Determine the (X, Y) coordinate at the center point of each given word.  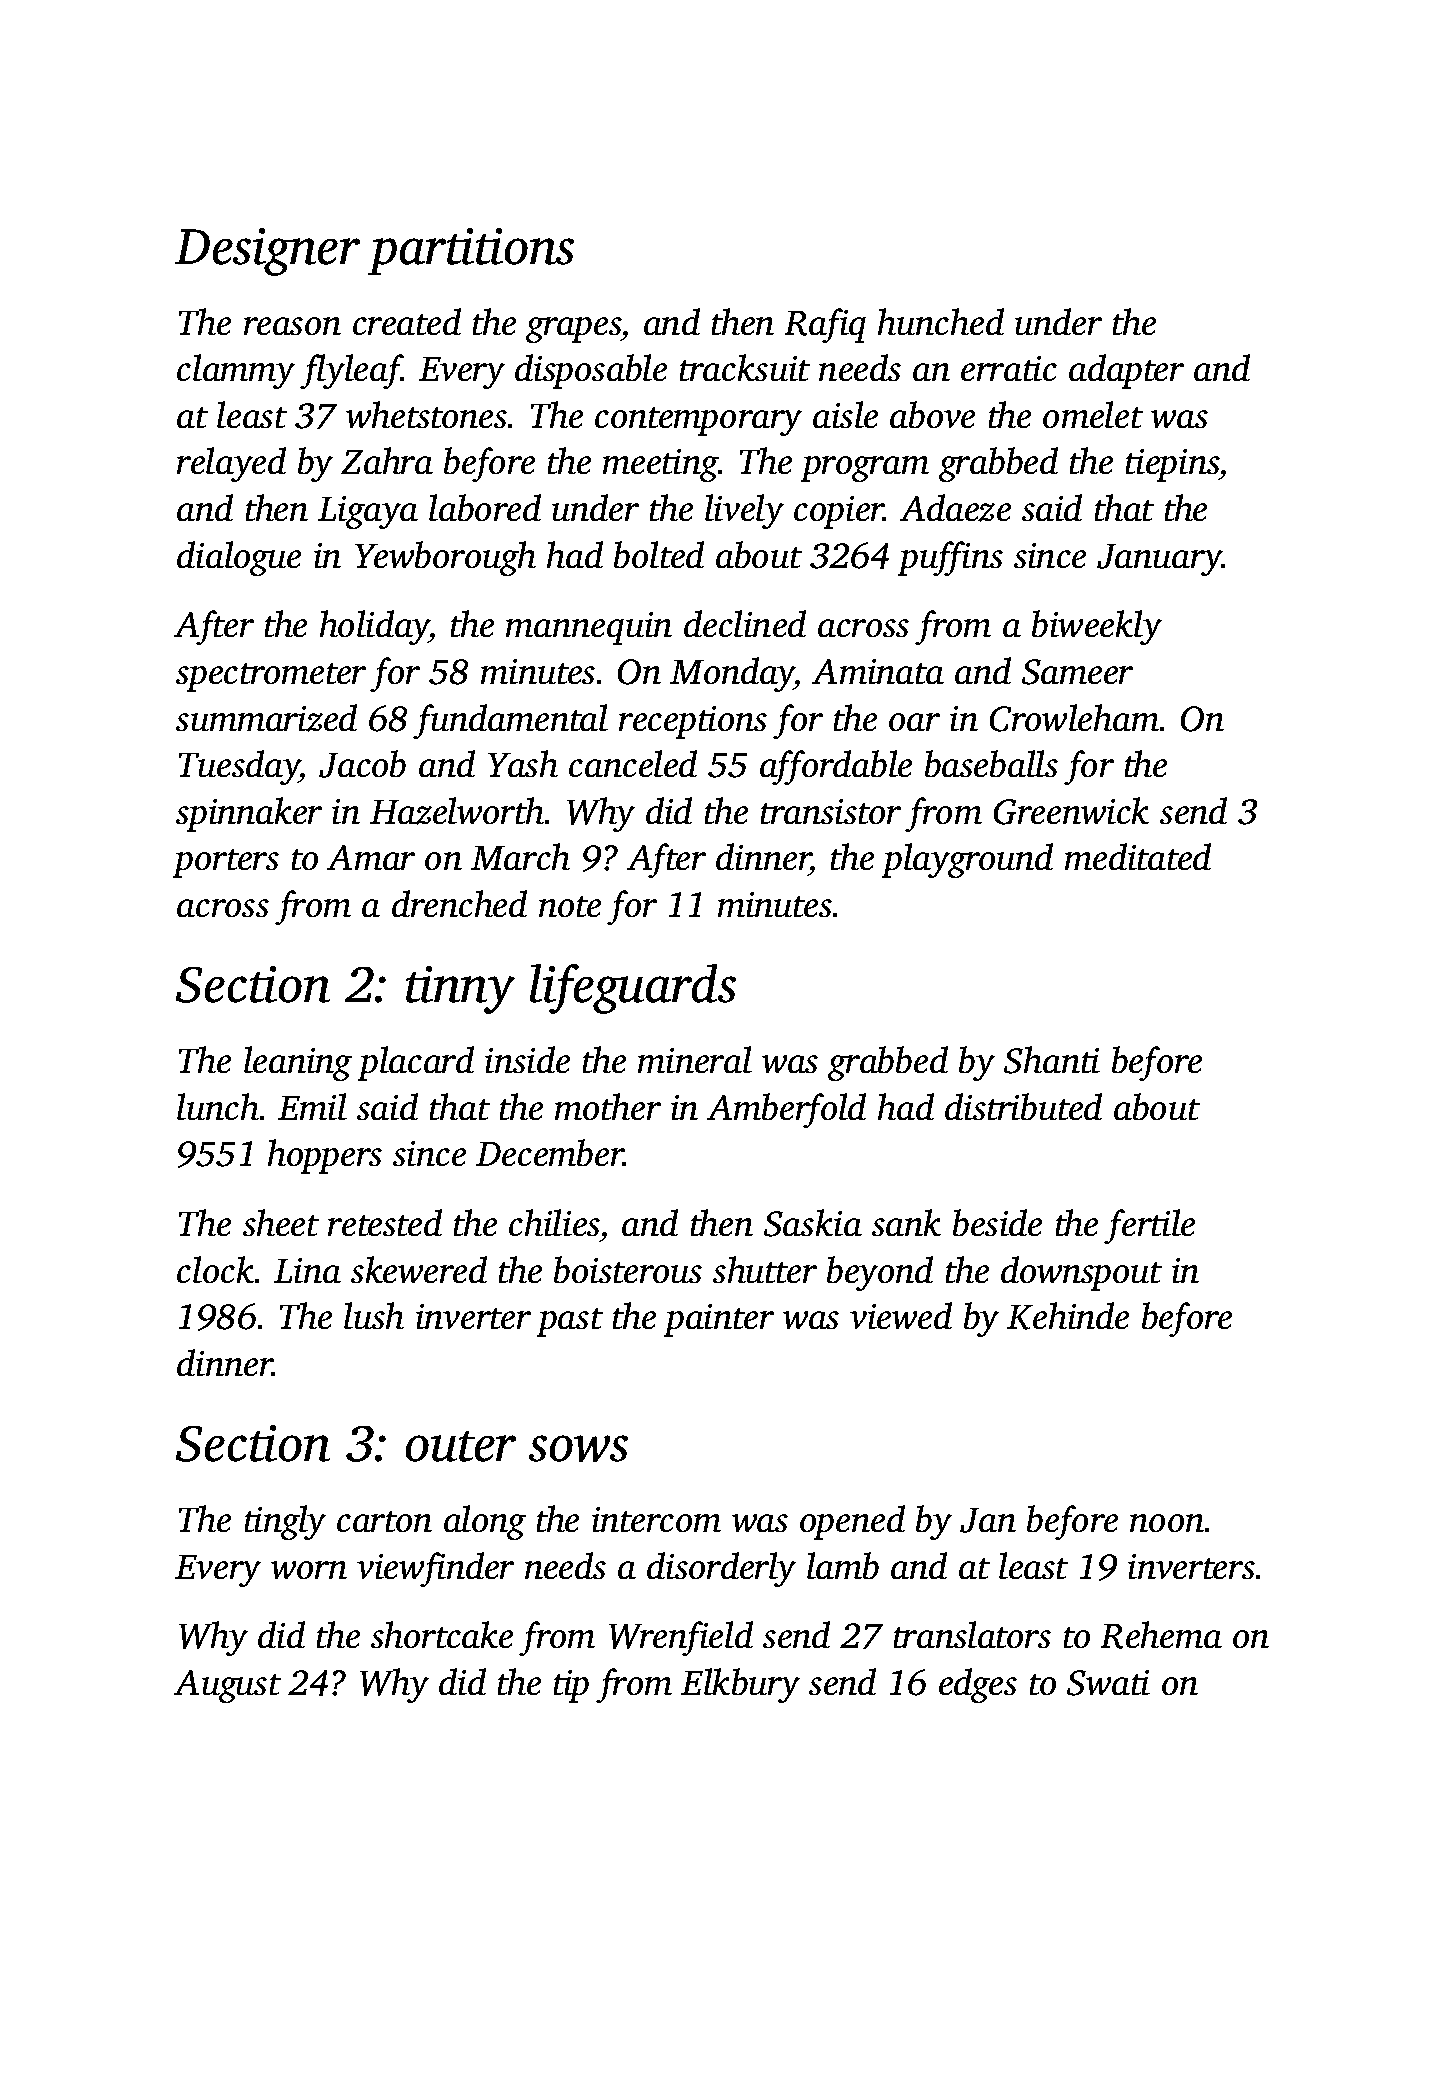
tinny (460, 990)
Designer (267, 252)
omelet (1093, 414)
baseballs (991, 763)
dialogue (239, 558)
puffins (950, 558)
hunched (941, 321)
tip (571, 1686)
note (570, 906)
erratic (1009, 368)
